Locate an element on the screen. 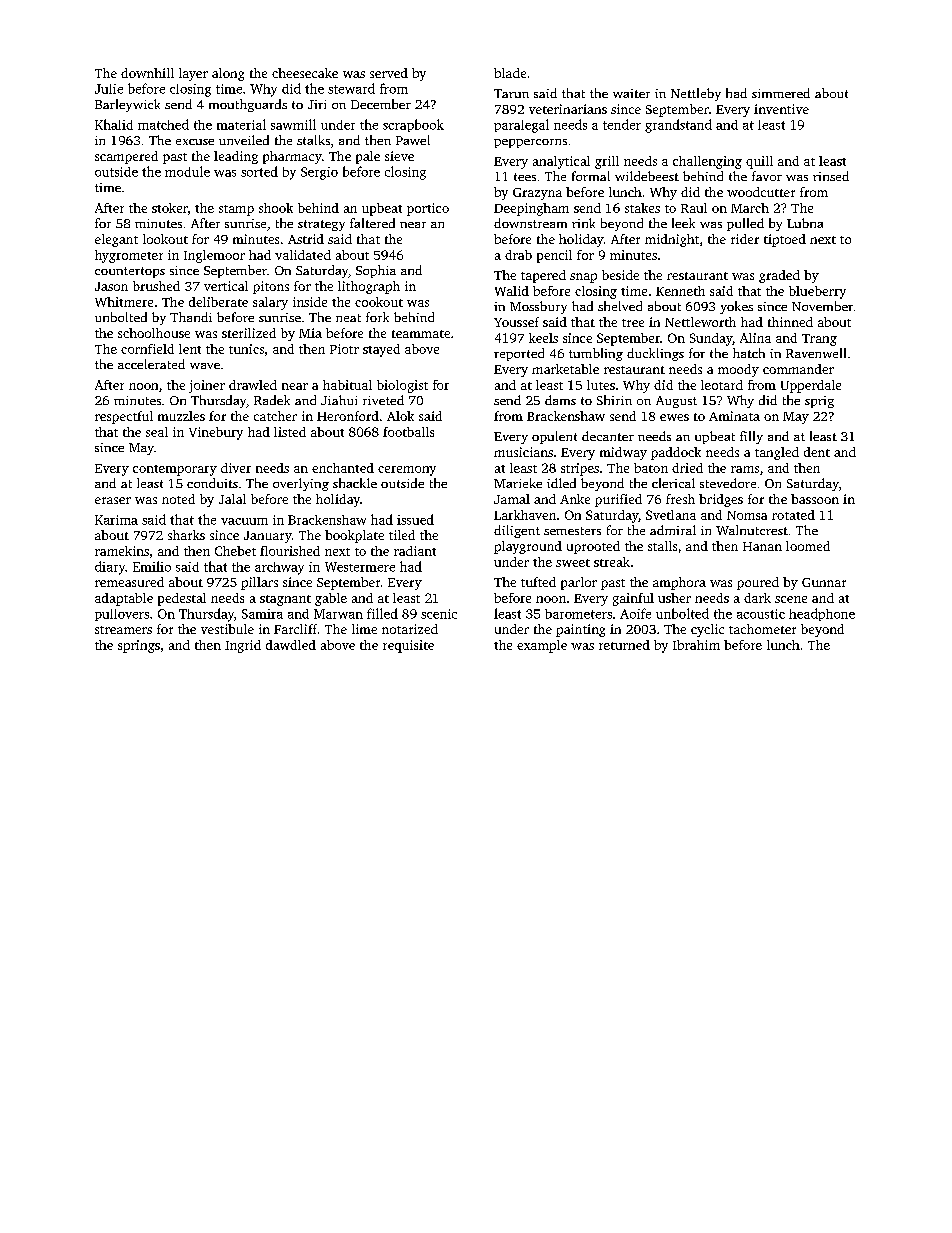 Image resolution: width=952 pixels, height=1233 pixels. scampered is located at coordinates (126, 157).
